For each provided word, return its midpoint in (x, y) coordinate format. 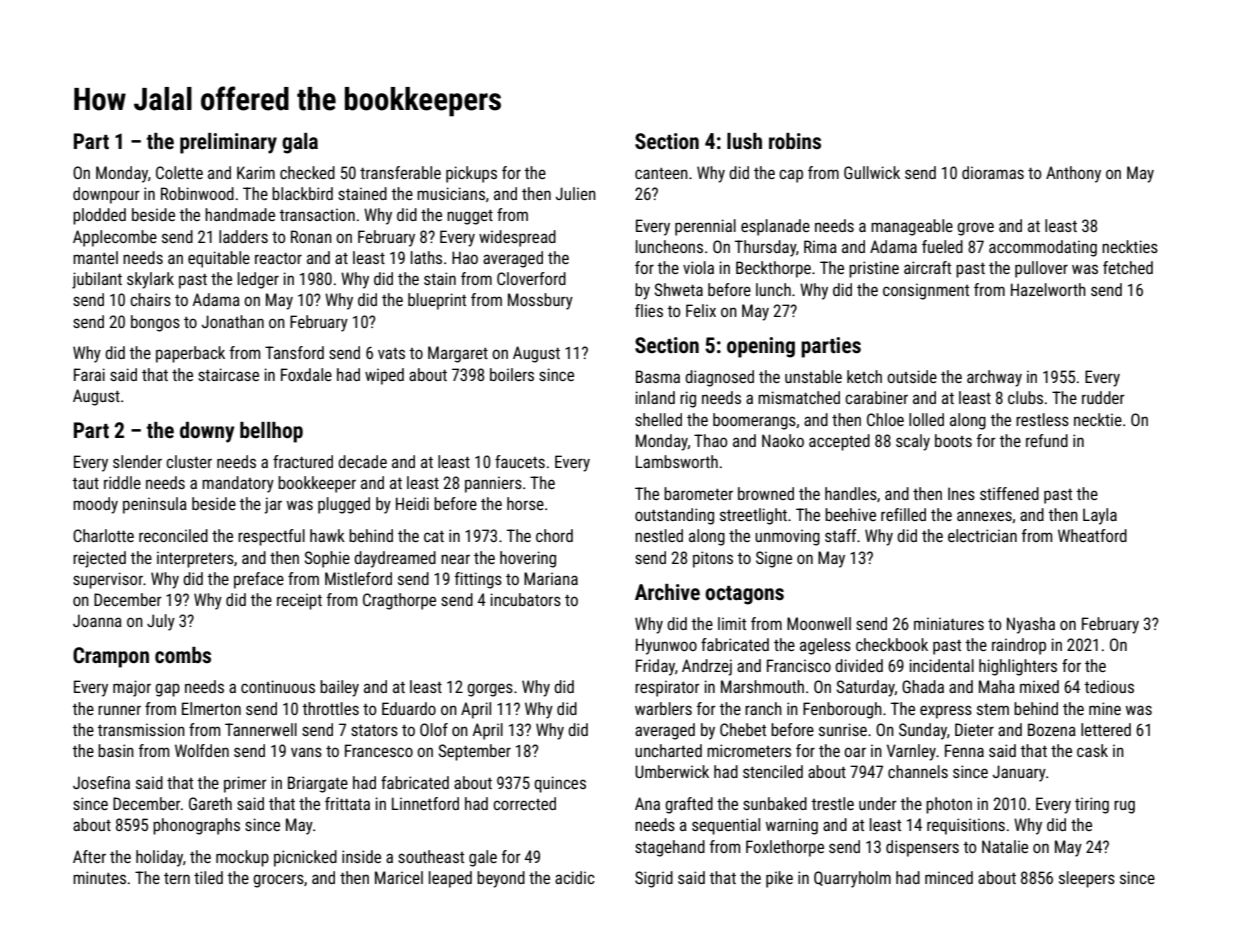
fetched (1128, 267)
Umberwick (672, 771)
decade (362, 461)
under (878, 803)
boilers (512, 374)
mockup (242, 858)
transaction (317, 214)
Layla (1100, 516)
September (474, 752)
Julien (576, 193)
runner (119, 710)
